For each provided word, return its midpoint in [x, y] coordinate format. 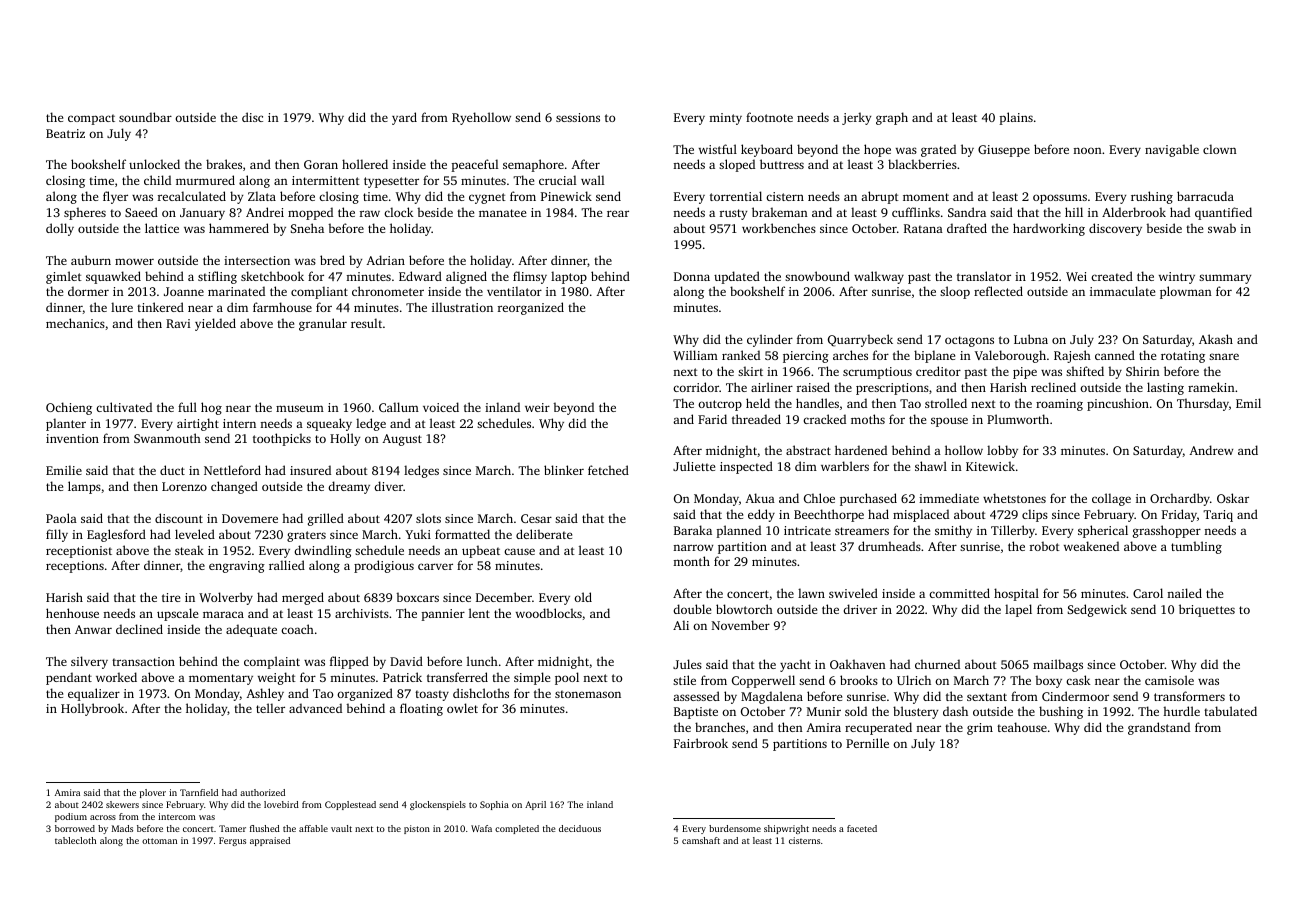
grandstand [1159, 728]
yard [404, 118]
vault [341, 828]
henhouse [72, 613]
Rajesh [1072, 356]
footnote [769, 117]
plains [1016, 118]
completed [517, 829]
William [695, 355]
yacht [795, 665]
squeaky [329, 424]
